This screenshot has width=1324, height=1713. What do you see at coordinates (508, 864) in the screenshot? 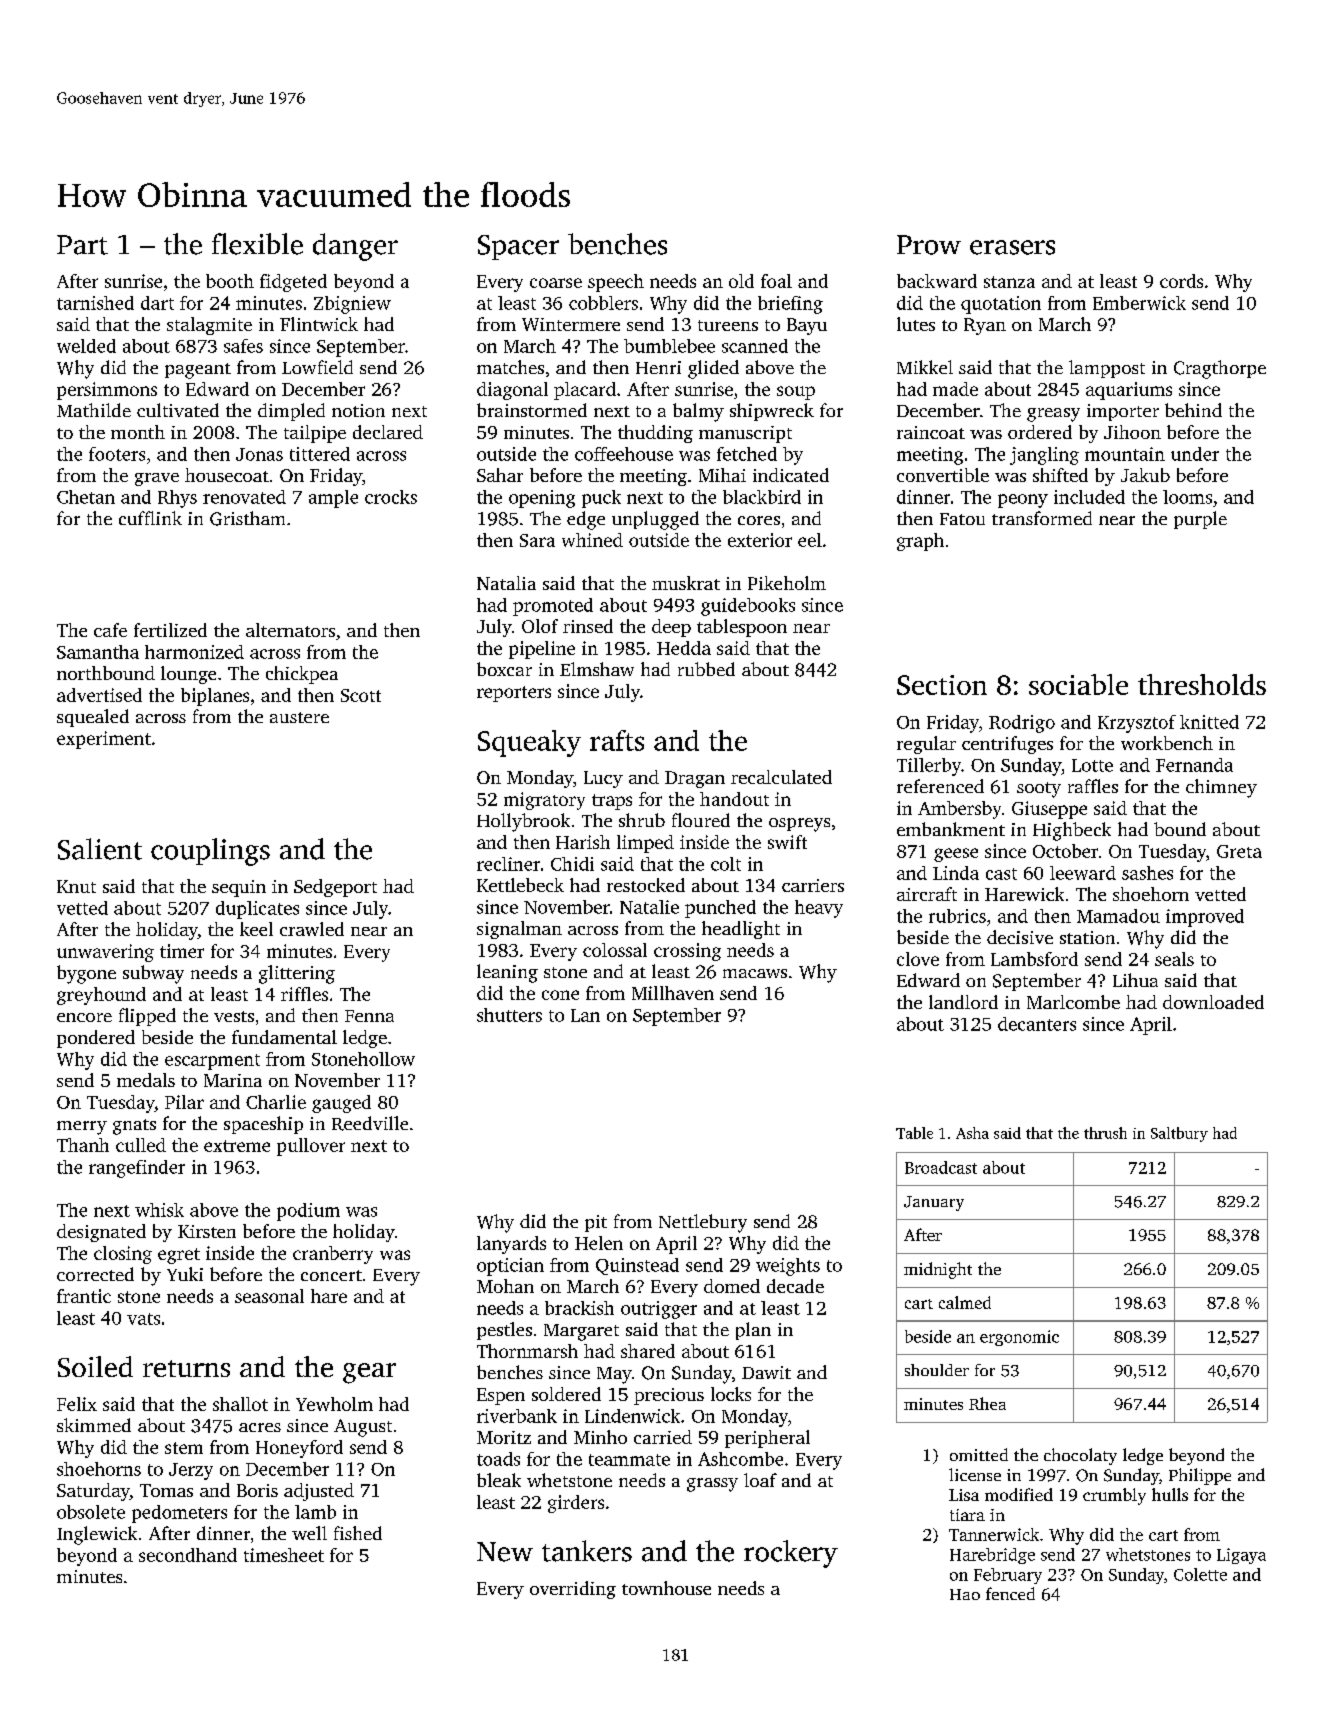
I see `recliner` at bounding box center [508, 864].
